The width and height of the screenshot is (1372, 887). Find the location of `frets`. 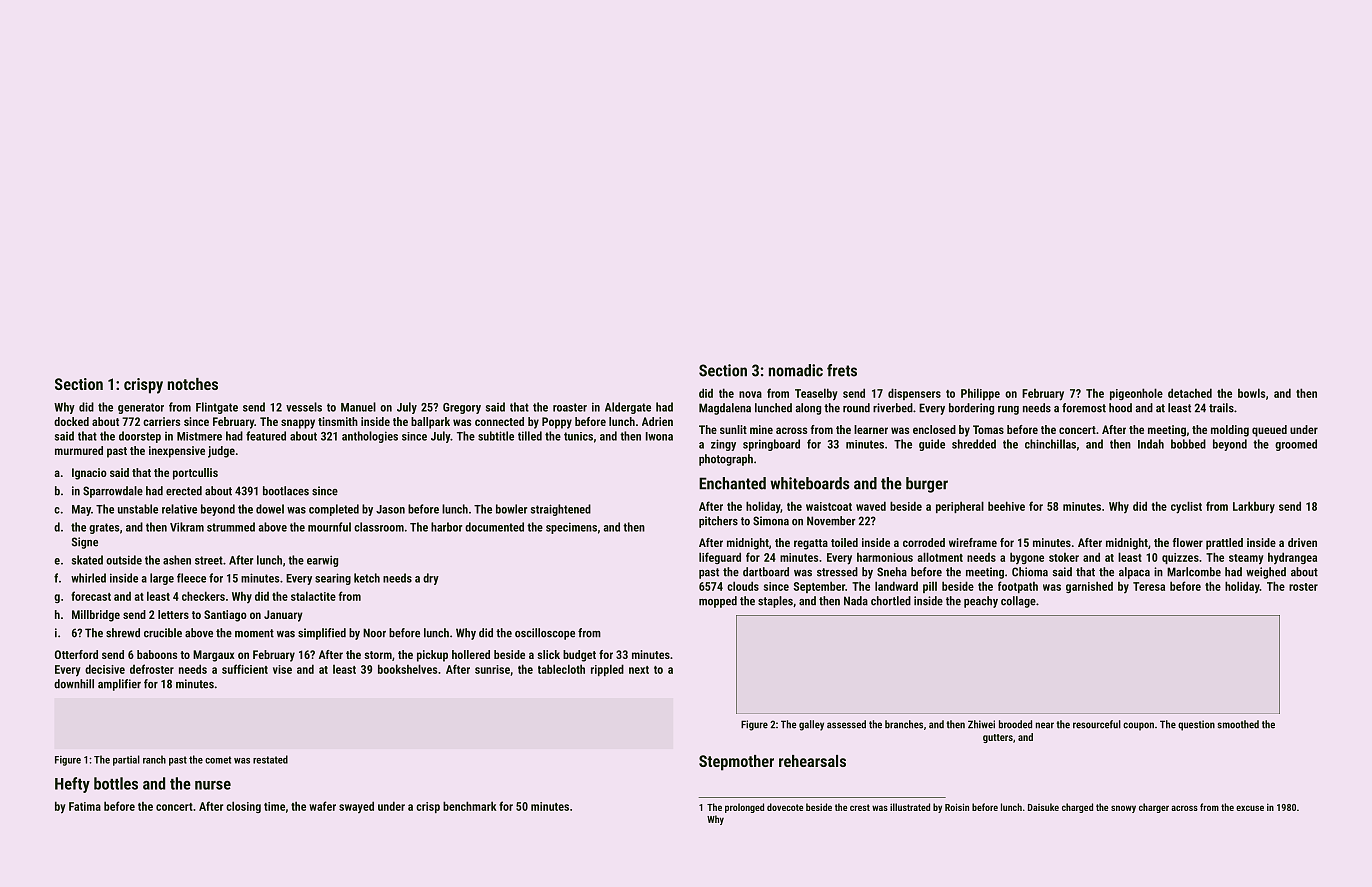

frets is located at coordinates (842, 370).
